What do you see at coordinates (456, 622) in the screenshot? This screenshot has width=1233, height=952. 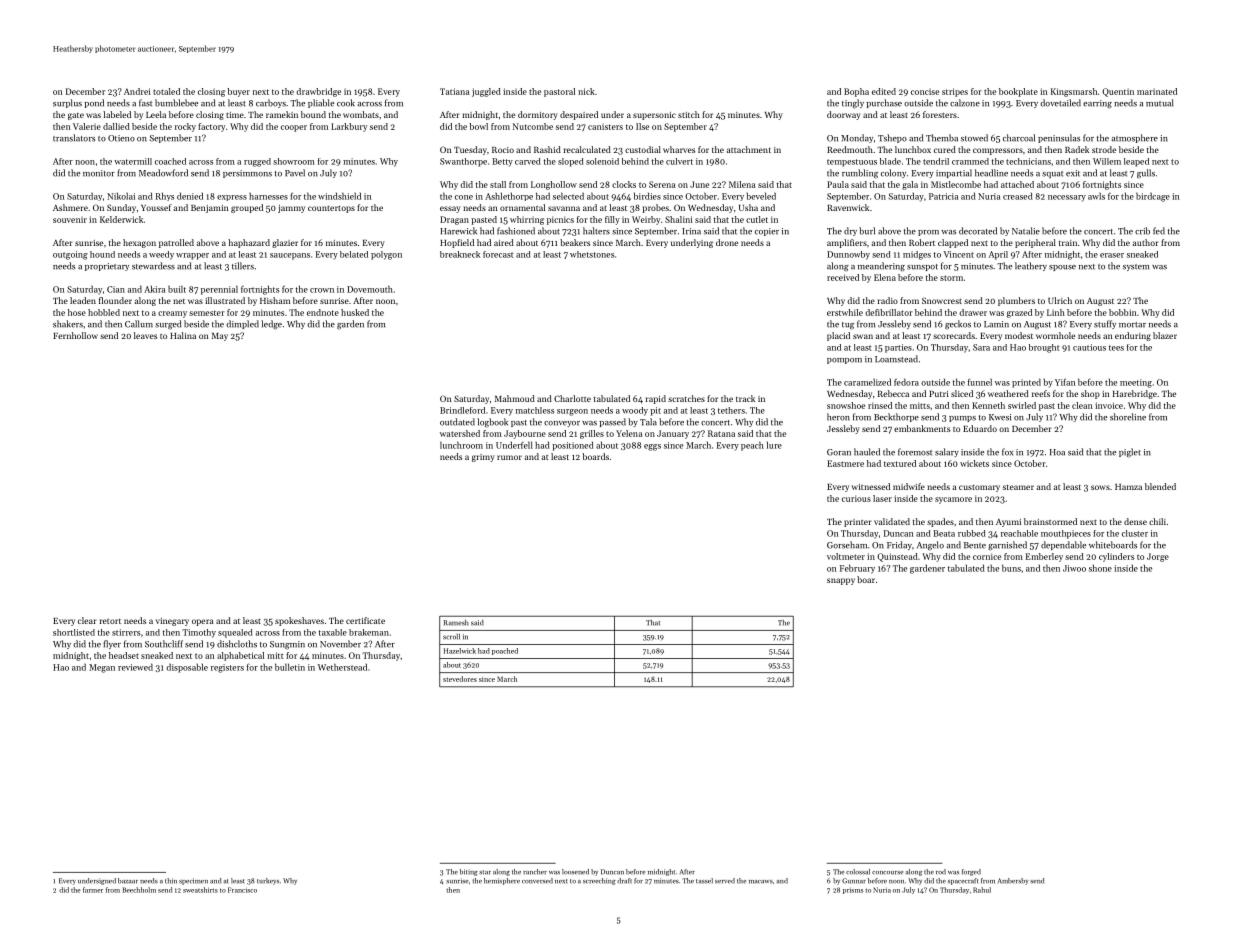 I see `Ramesh` at bounding box center [456, 622].
